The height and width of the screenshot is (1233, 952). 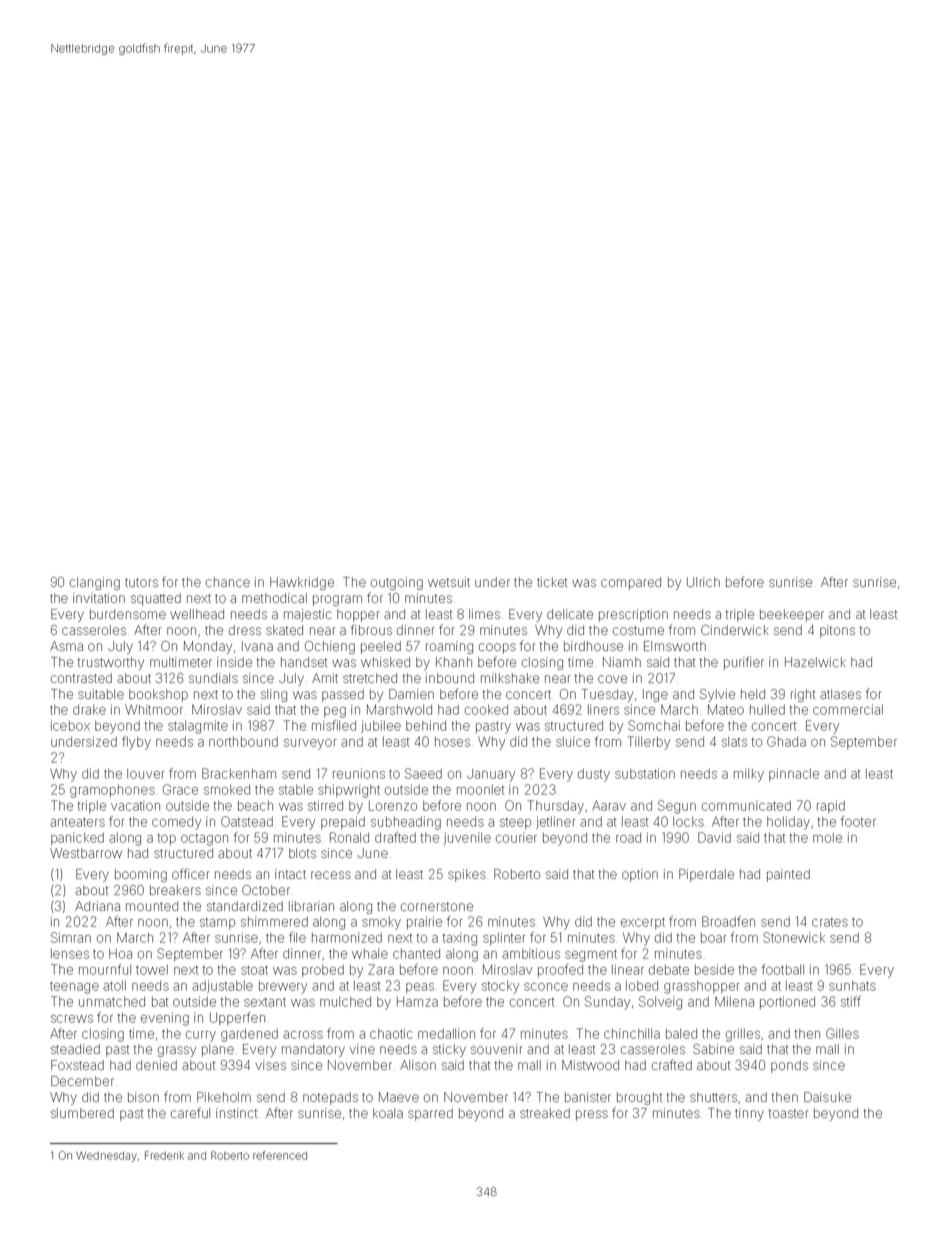 What do you see at coordinates (106, 1157) in the screenshot?
I see `Wednesday` at bounding box center [106, 1157].
